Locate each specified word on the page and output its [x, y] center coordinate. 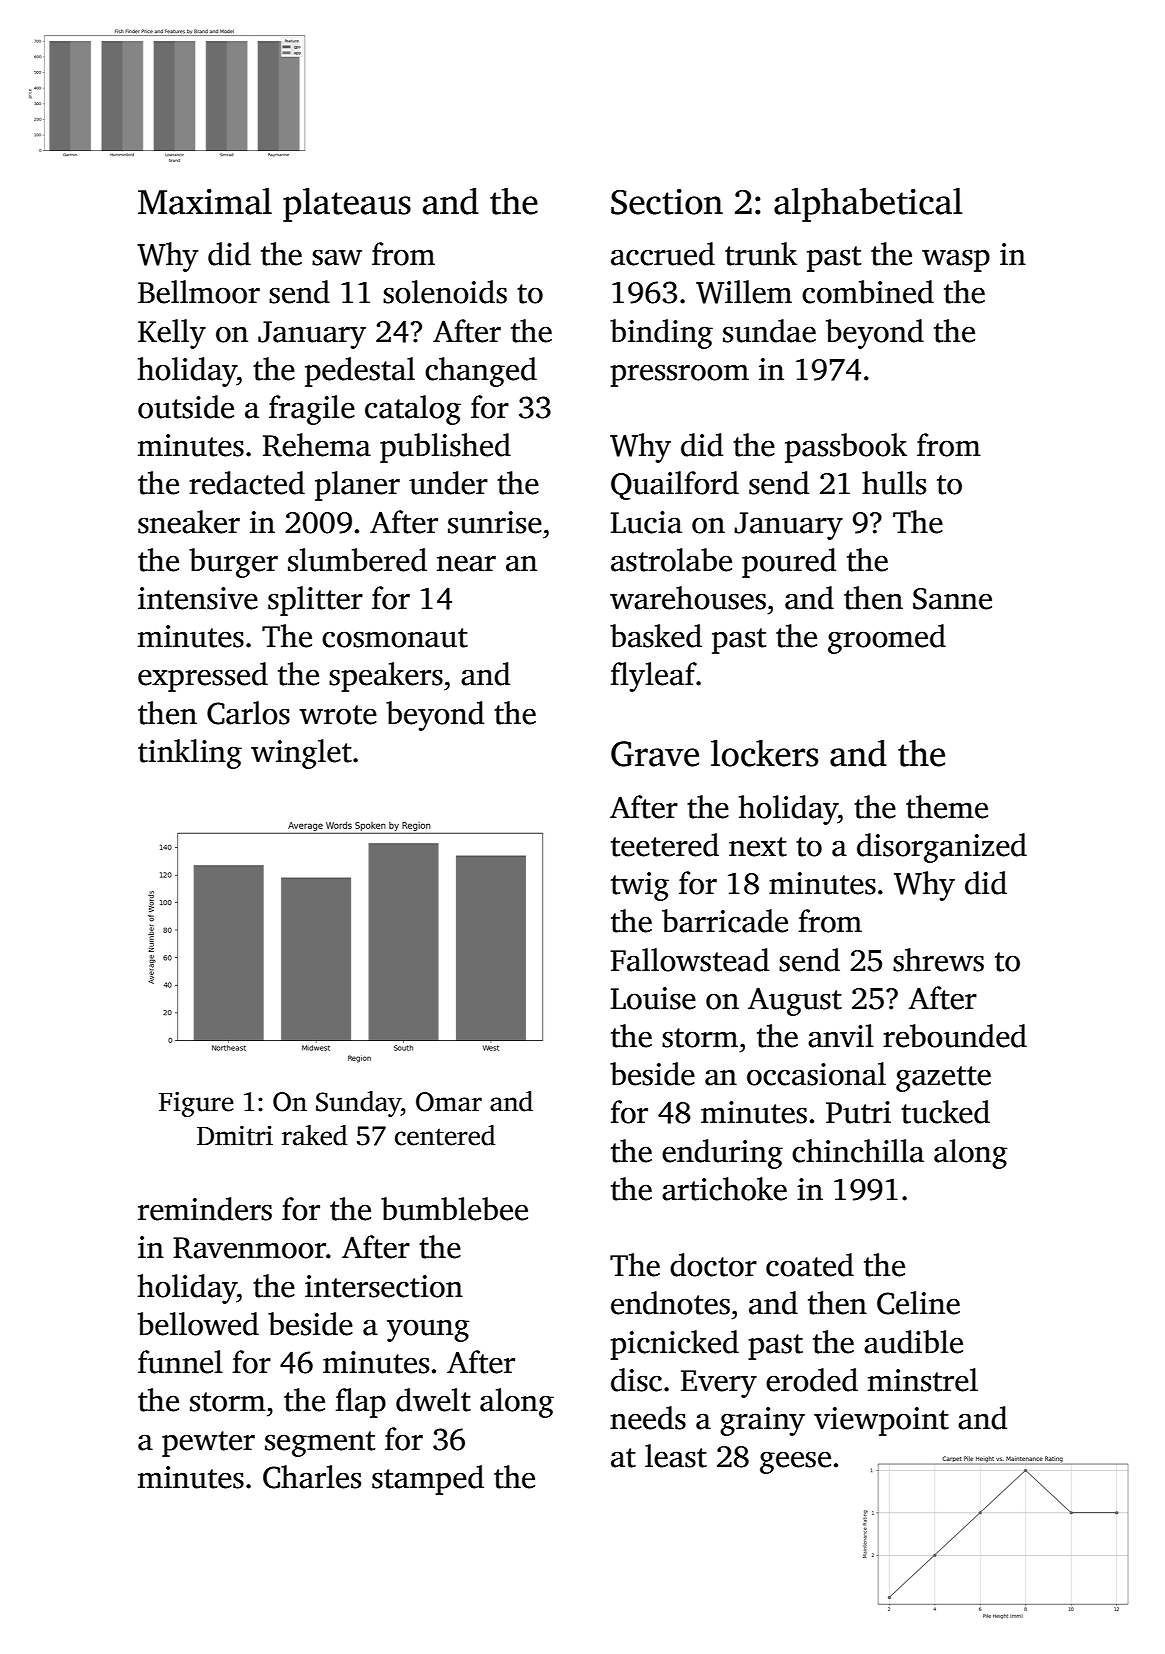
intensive [198, 598]
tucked [945, 1112]
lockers [764, 753]
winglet [301, 754]
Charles [312, 1477]
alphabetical [868, 205]
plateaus [347, 205]
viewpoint [881, 1421]
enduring [722, 1154]
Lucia [646, 522]
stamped [428, 1480]
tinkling [190, 754]
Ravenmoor [249, 1248]
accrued [663, 254]
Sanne [952, 599]
